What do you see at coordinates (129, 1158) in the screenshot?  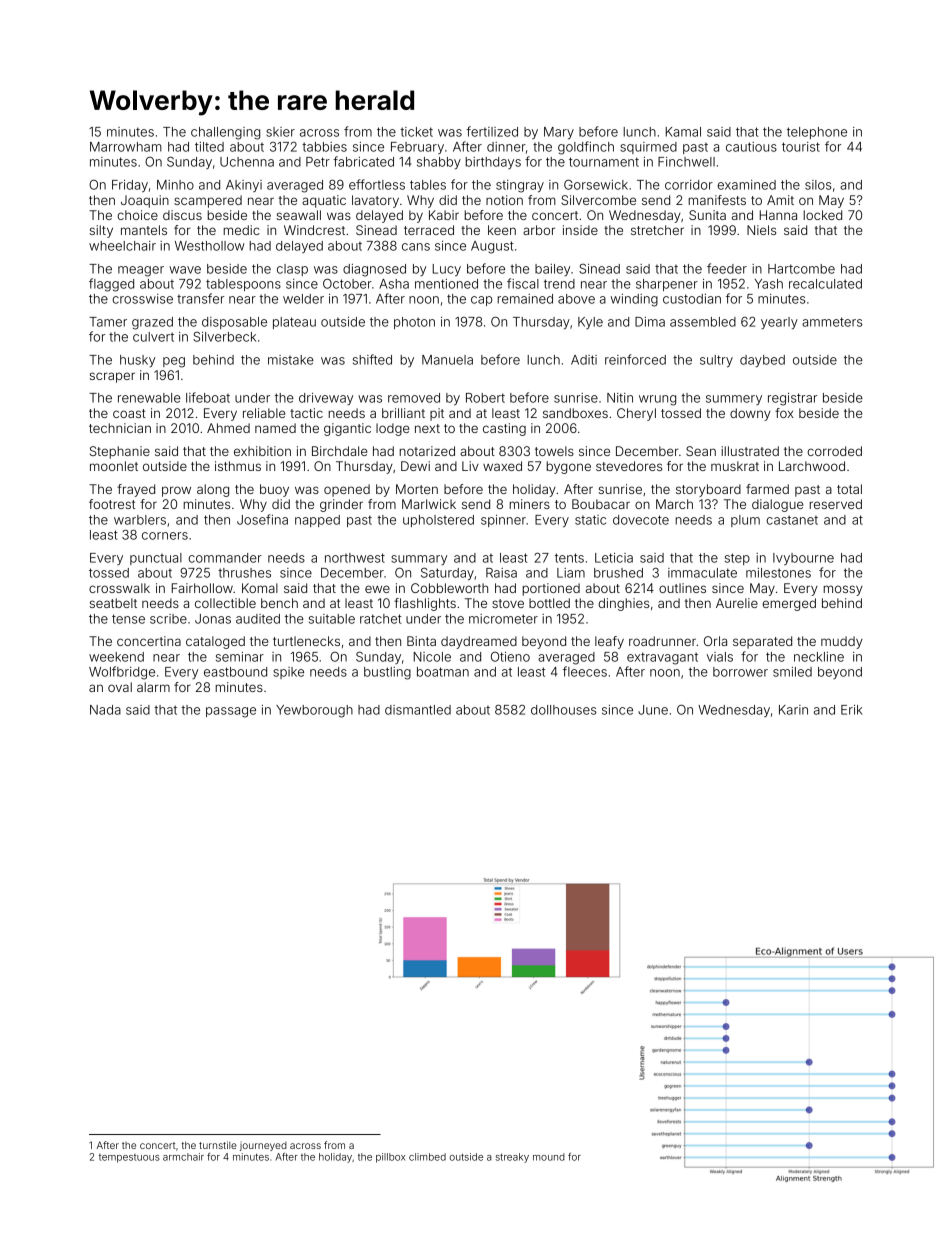 I see `tempestuous` at bounding box center [129, 1158].
